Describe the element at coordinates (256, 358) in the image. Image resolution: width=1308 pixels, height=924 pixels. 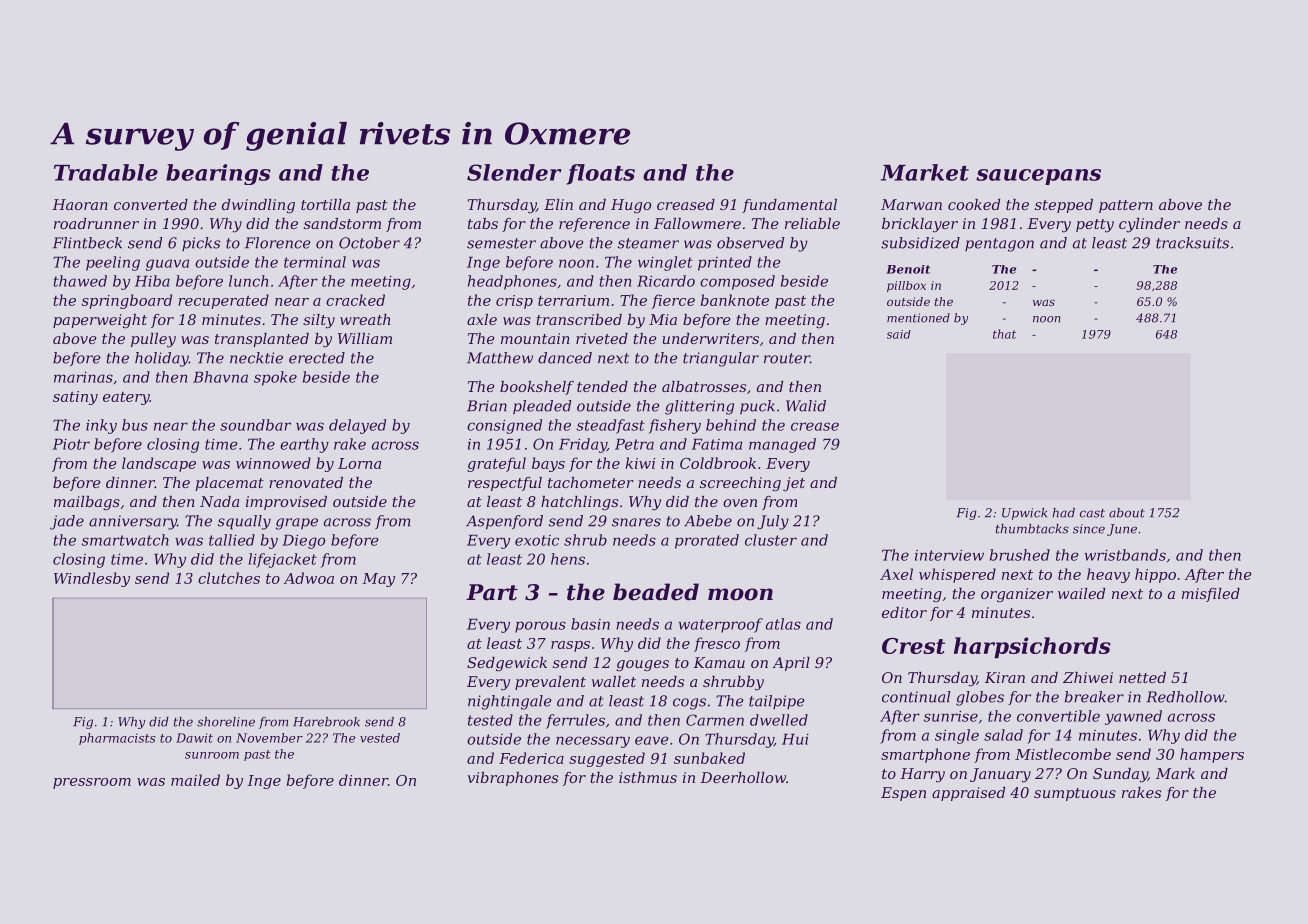
I see `necktie` at that location.
